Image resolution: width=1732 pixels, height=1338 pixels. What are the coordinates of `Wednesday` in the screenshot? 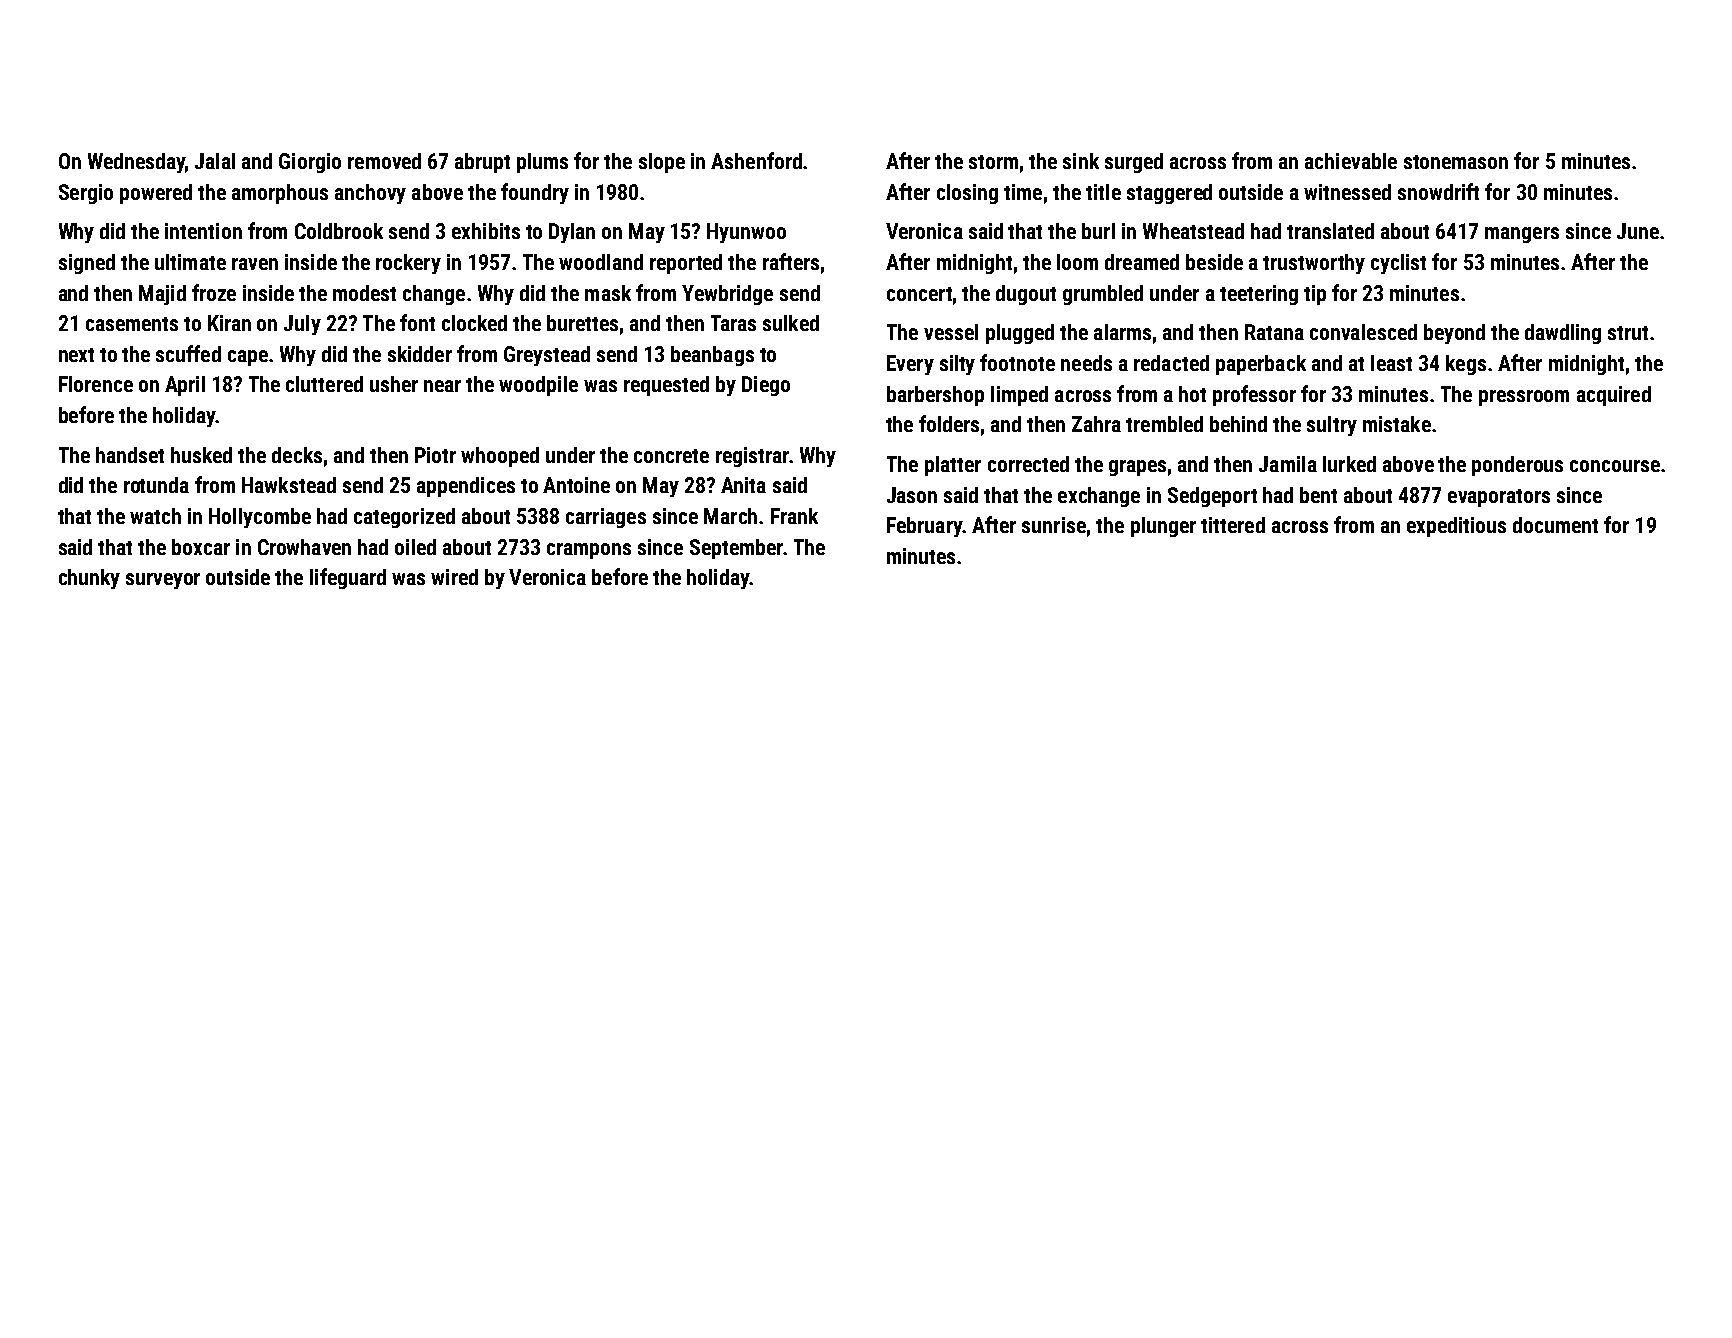 It's located at (136, 163).
